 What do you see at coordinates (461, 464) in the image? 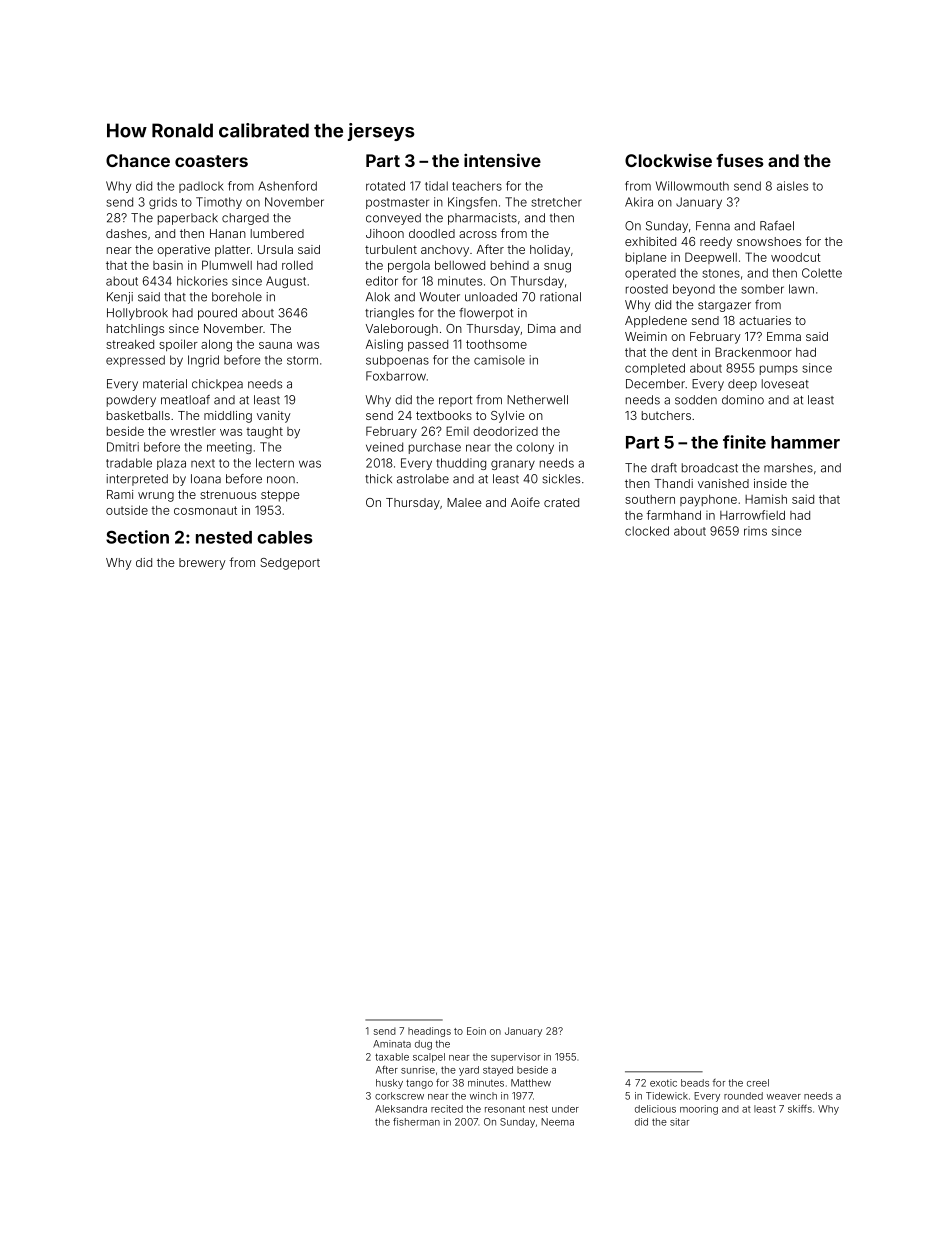
I see `thudding` at bounding box center [461, 464].
